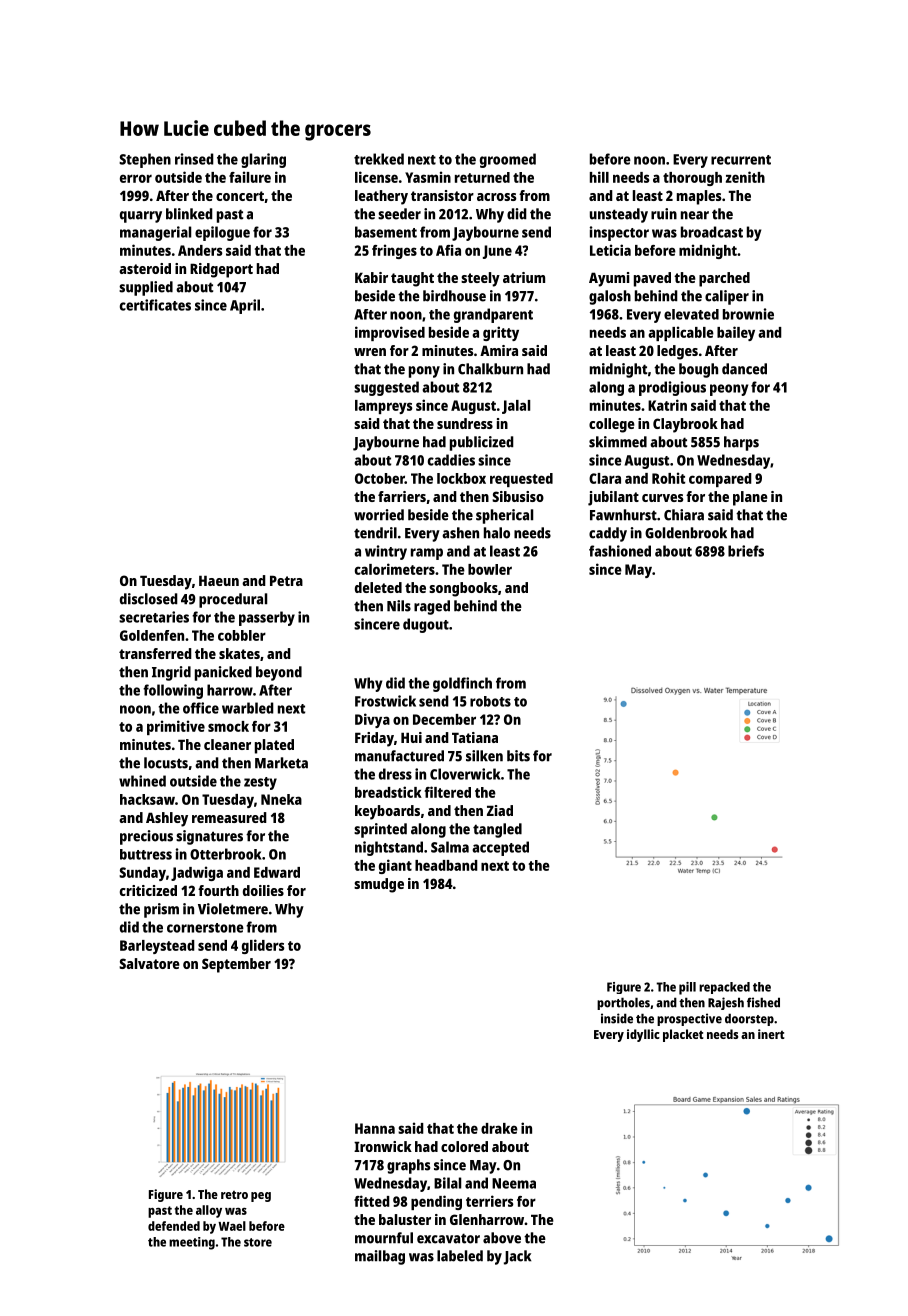 The width and height of the page is (908, 1316). I want to click on excavator, so click(448, 1238).
